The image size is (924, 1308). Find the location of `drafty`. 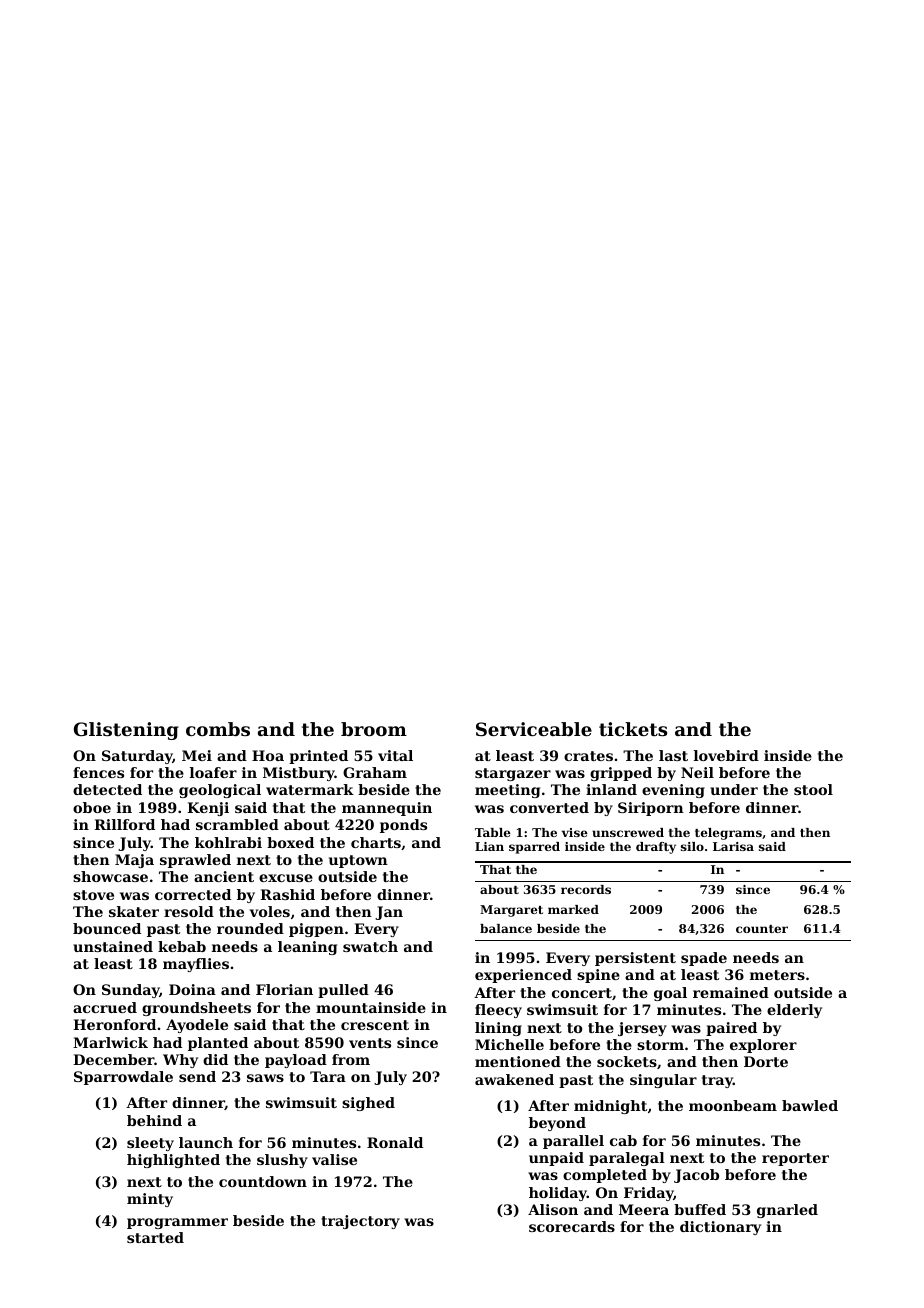

drafty is located at coordinates (656, 848).
